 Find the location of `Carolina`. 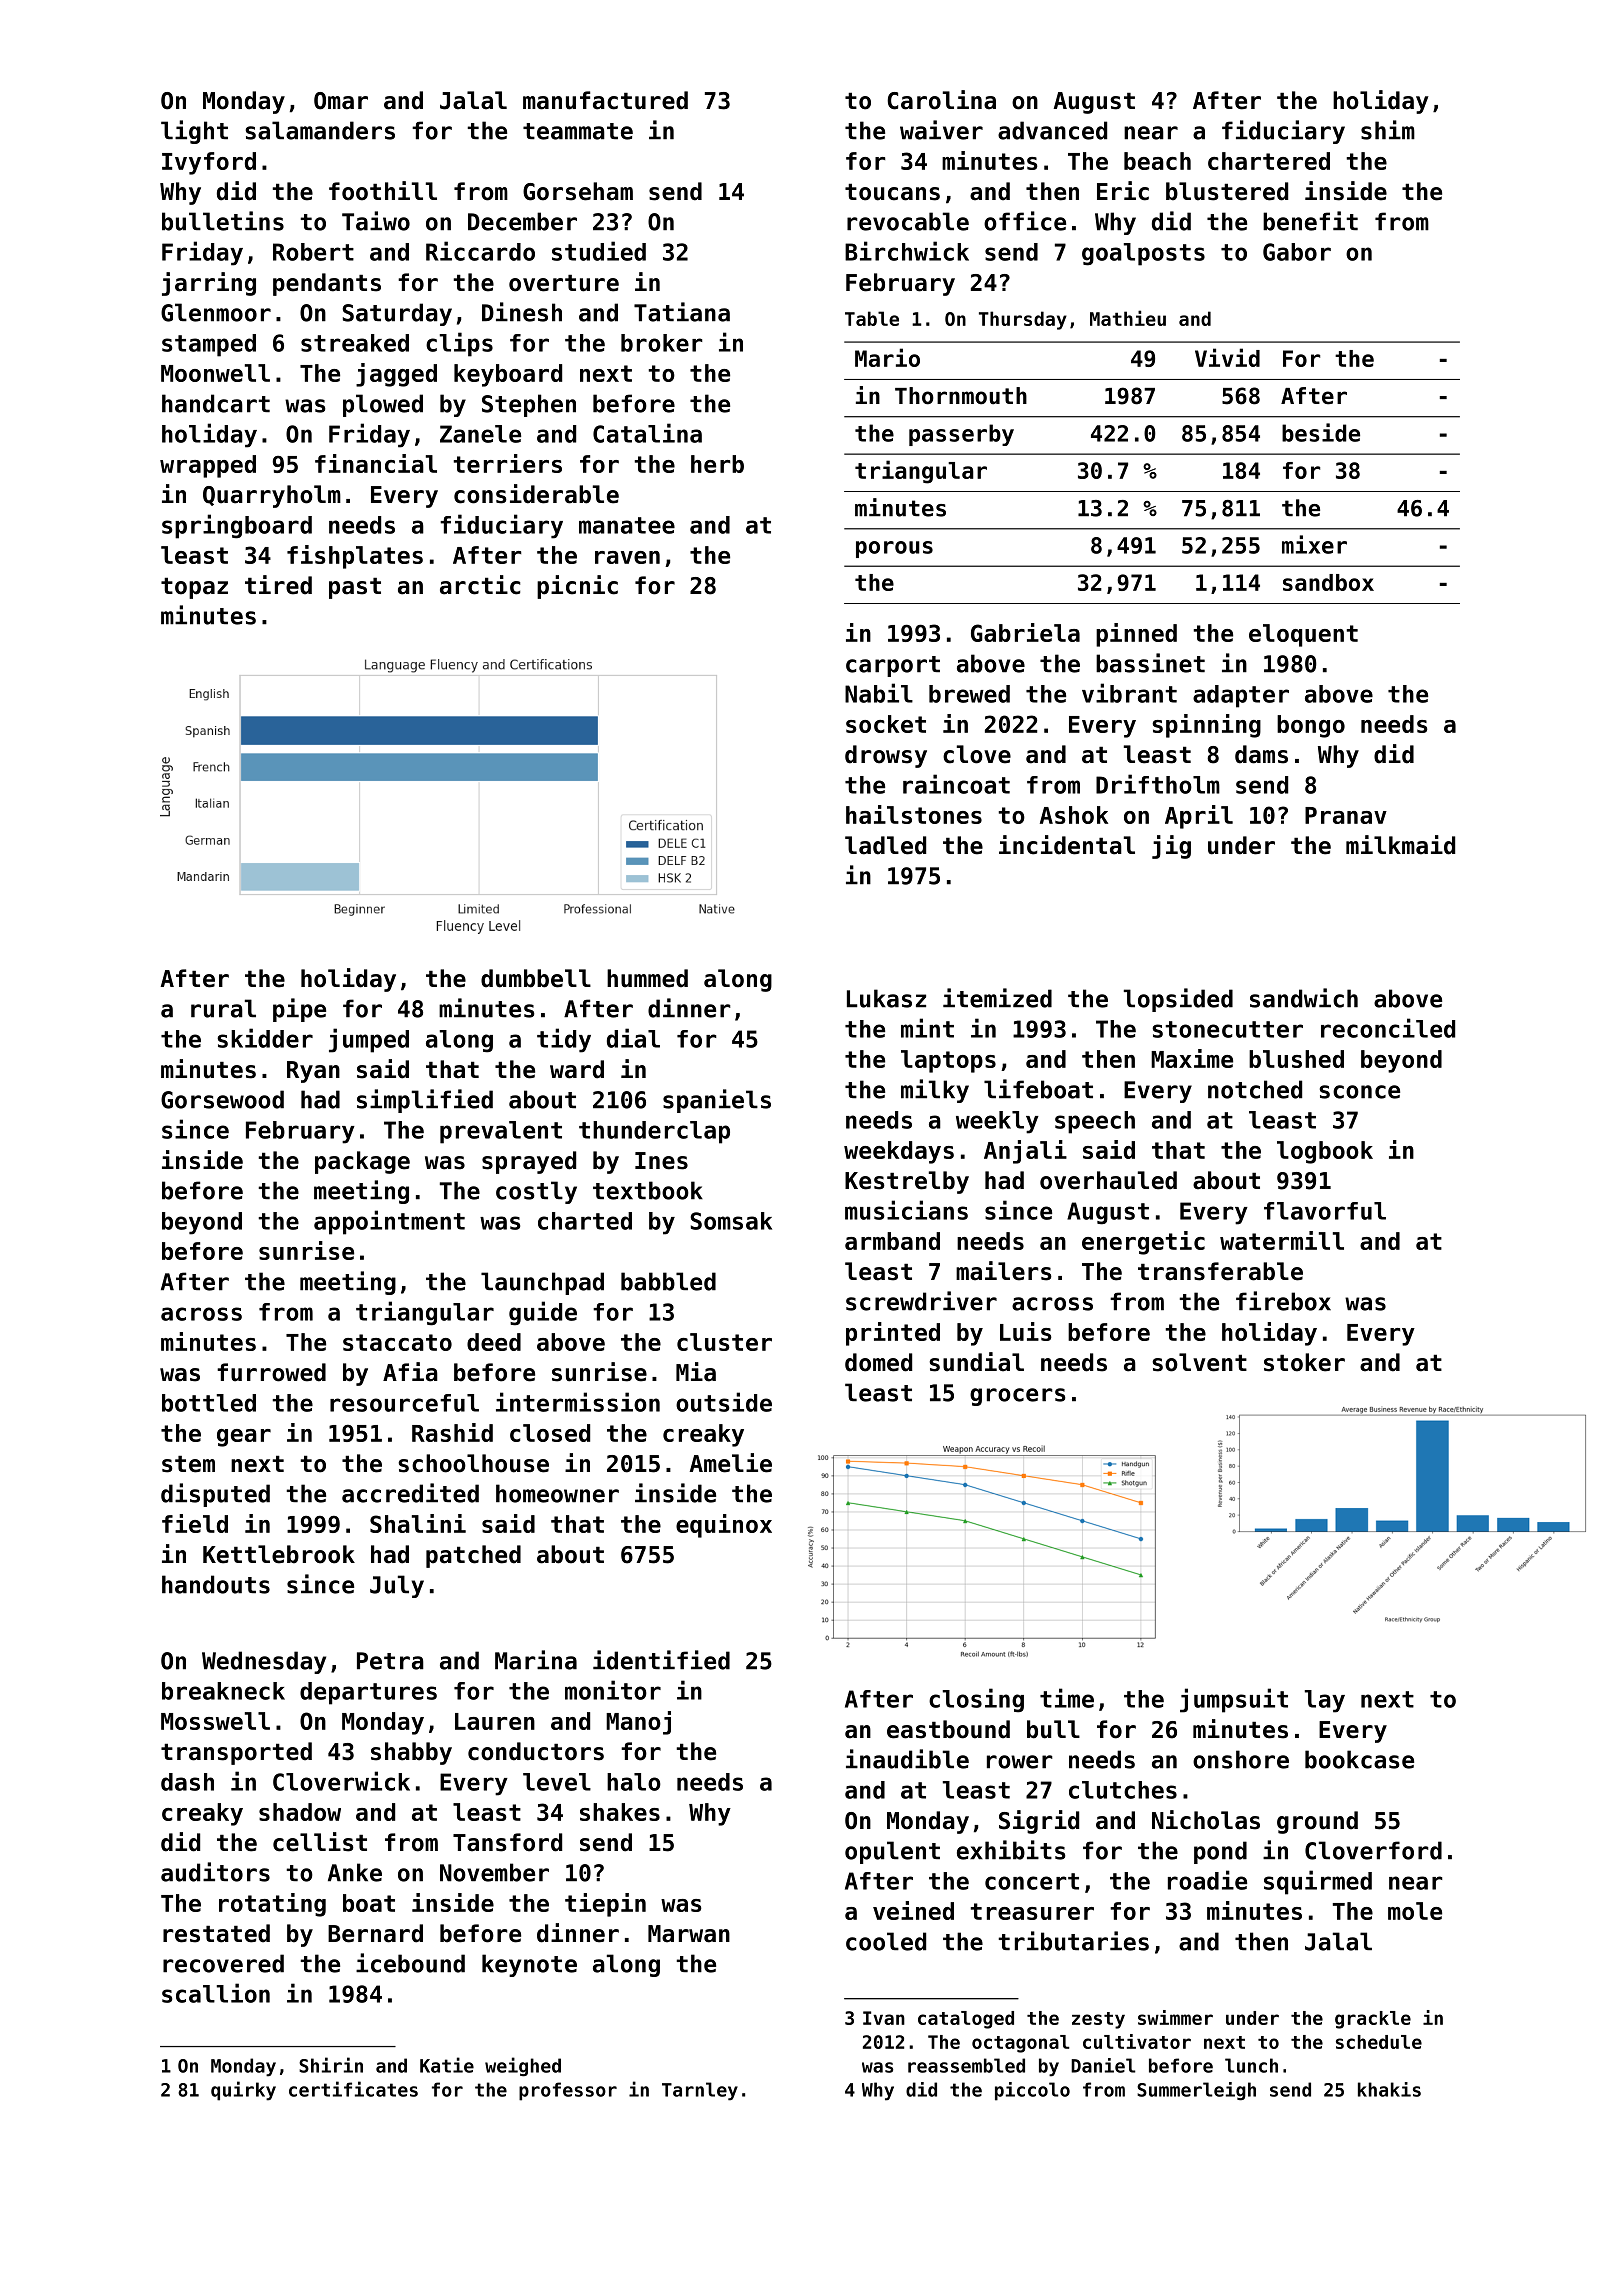

Carolina is located at coordinates (941, 100).
